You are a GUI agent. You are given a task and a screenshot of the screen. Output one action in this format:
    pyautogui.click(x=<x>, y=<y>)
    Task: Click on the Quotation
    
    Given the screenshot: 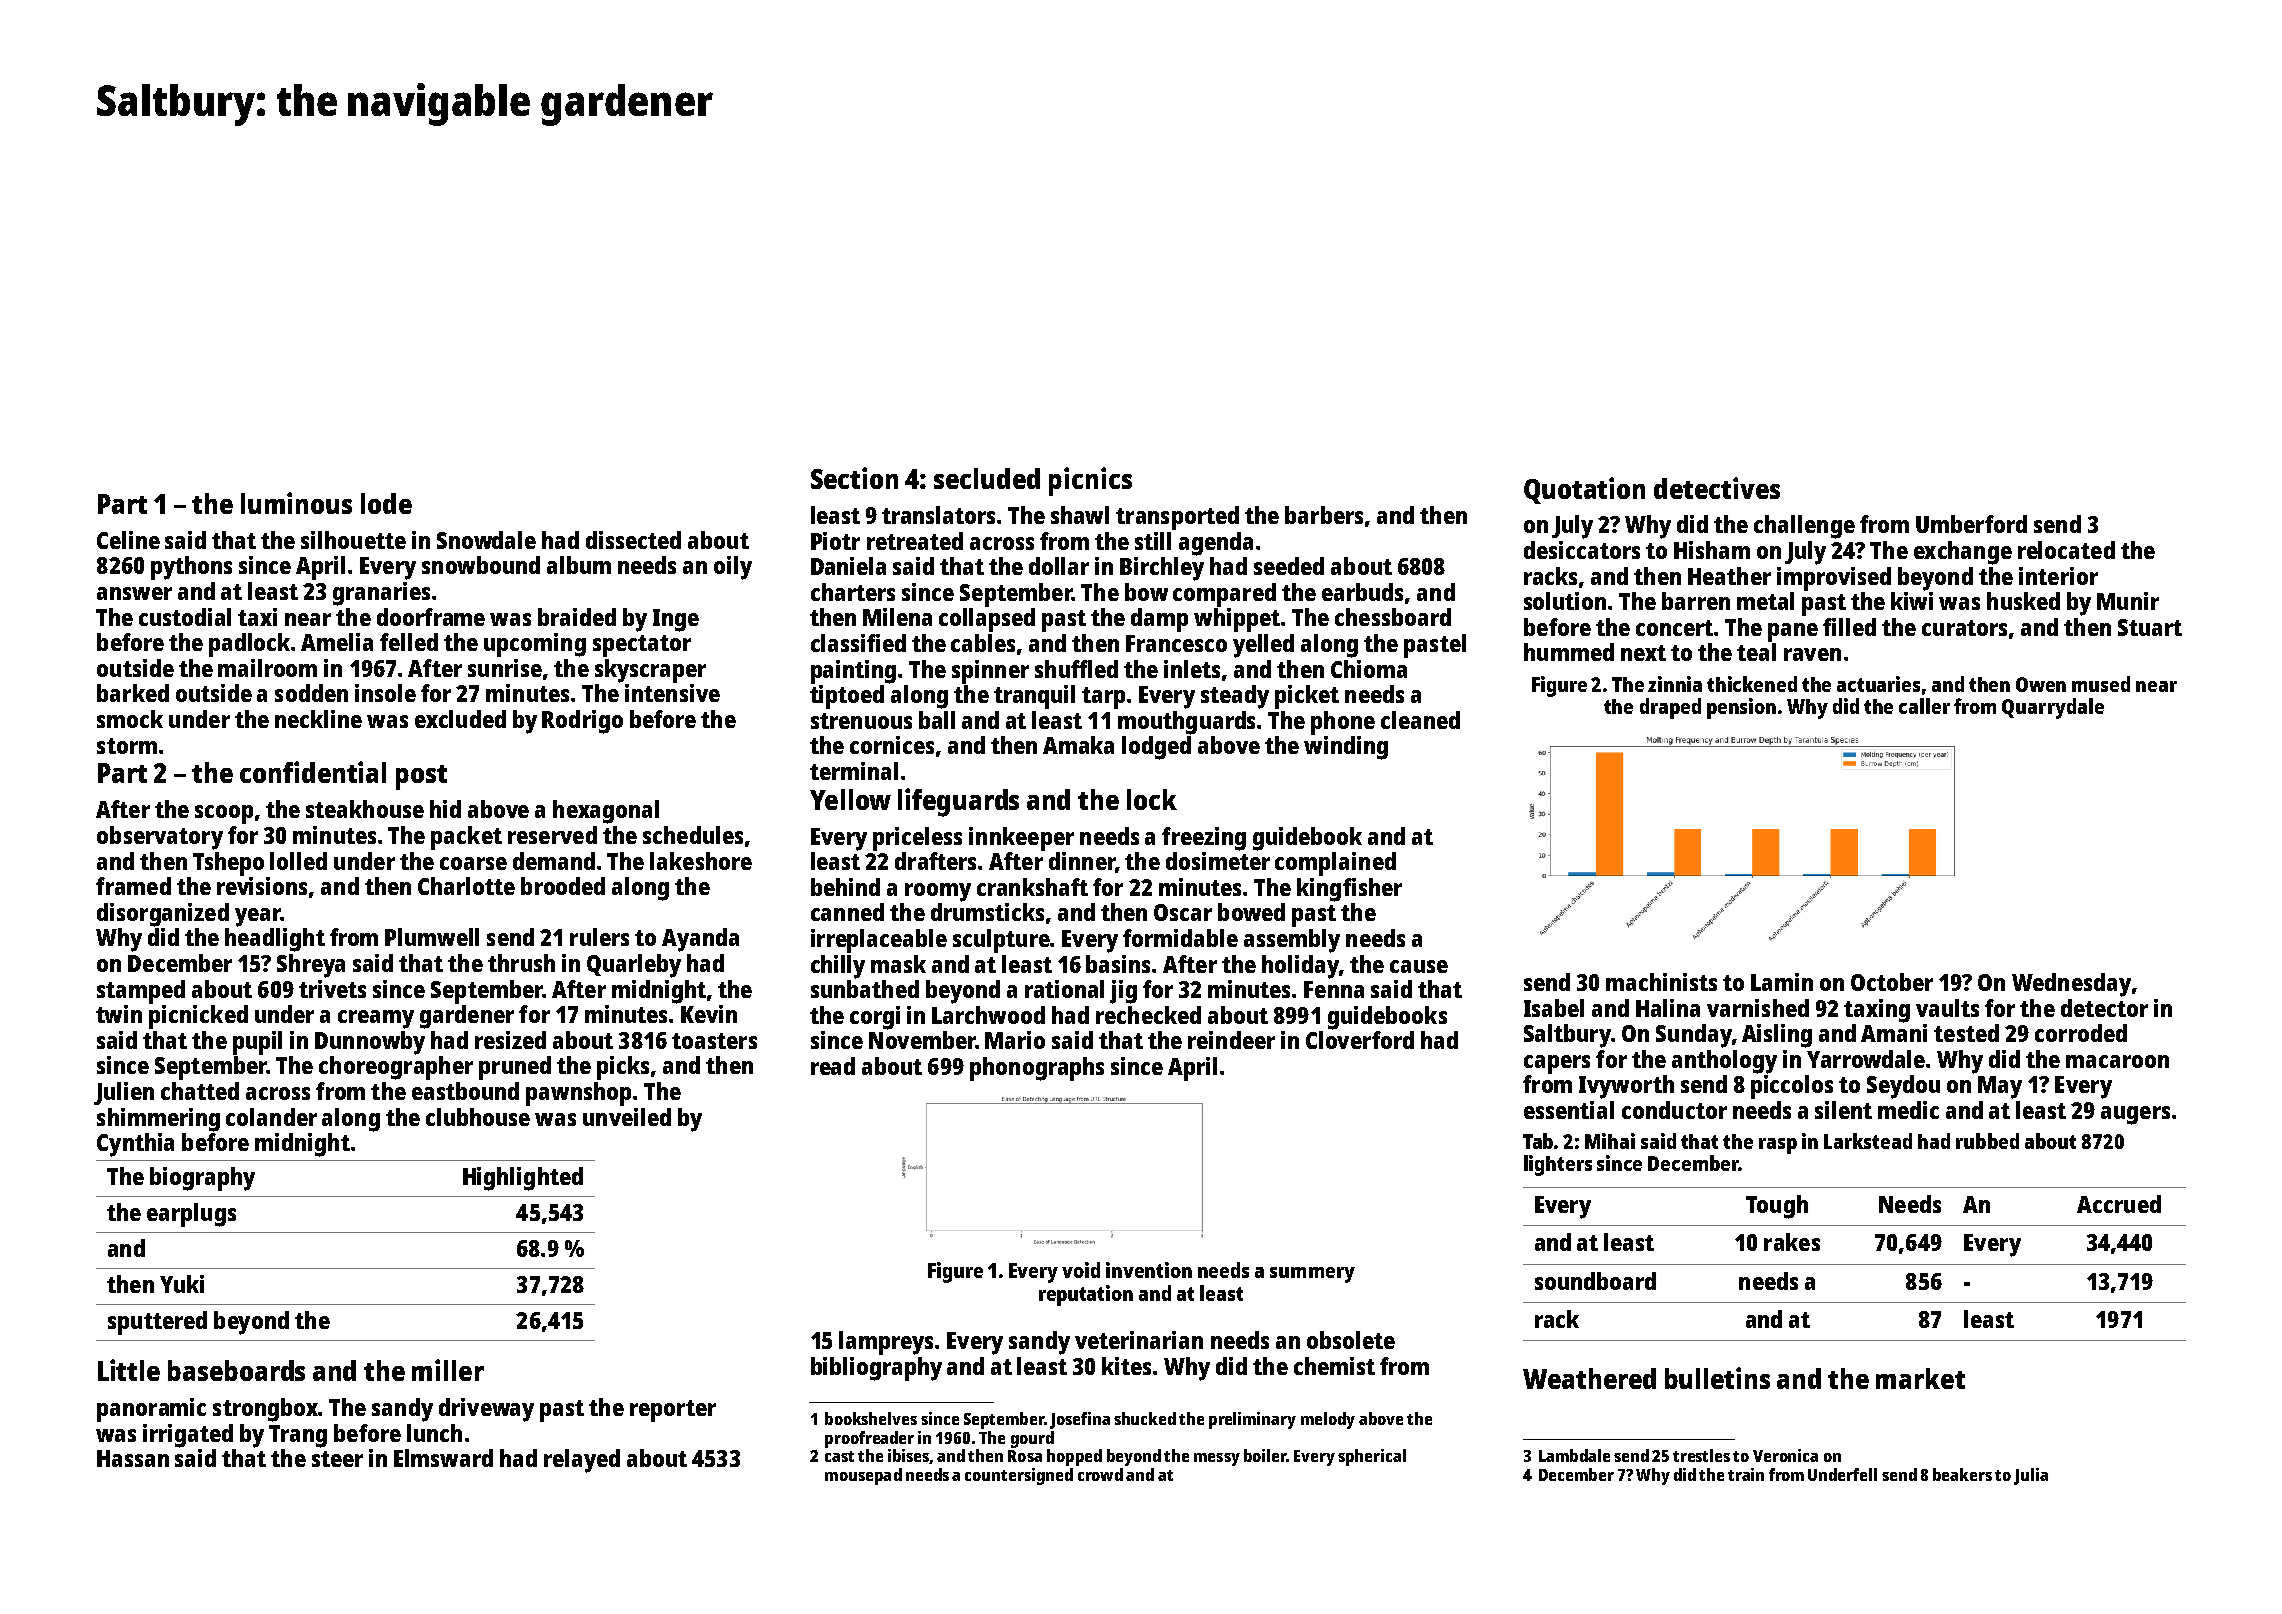 What is the action you would take?
    pyautogui.click(x=1584, y=490)
